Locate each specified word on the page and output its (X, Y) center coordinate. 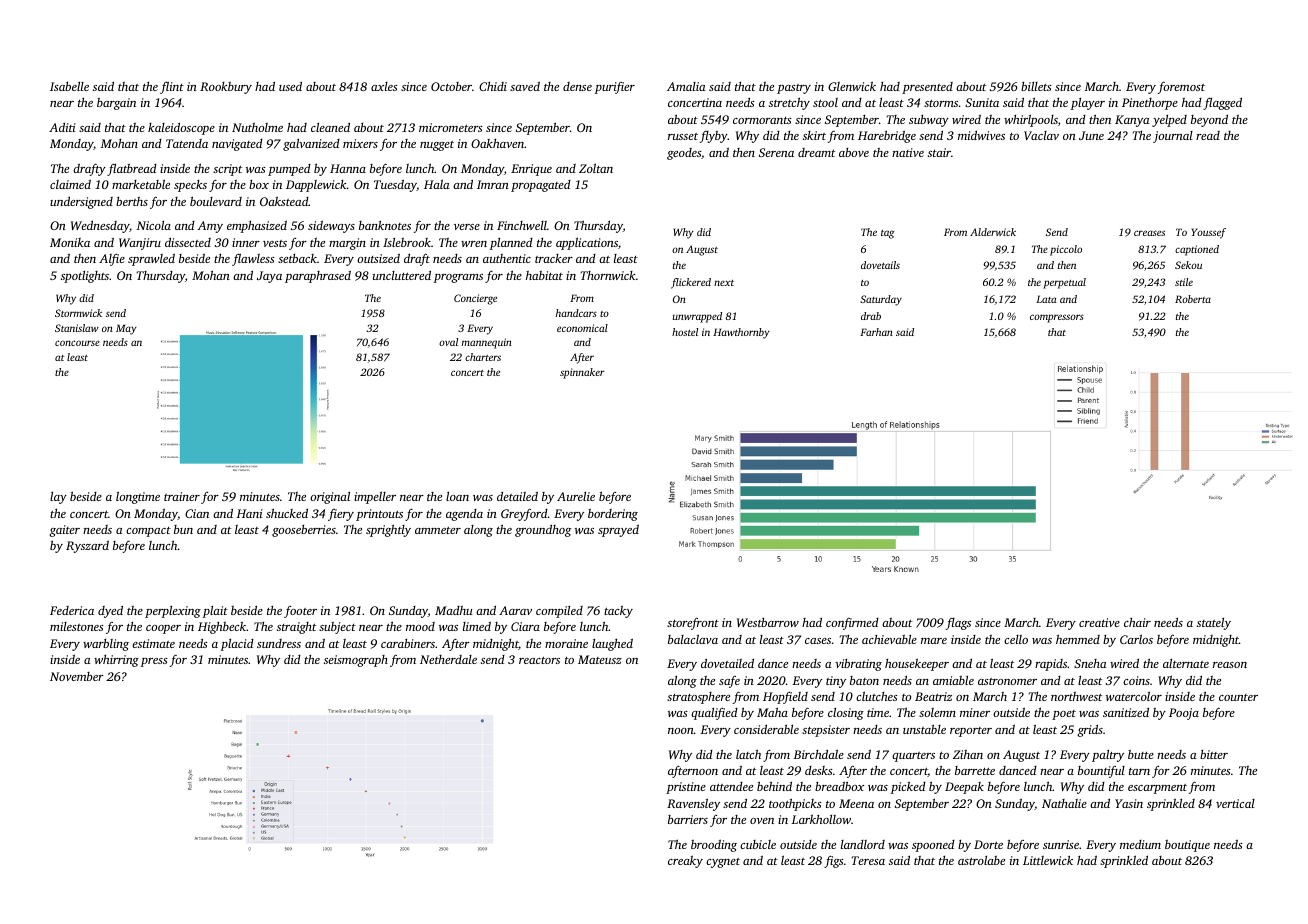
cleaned (330, 127)
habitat (544, 275)
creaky (685, 861)
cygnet (723, 863)
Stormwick (78, 313)
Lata (1046, 299)
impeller (375, 497)
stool (825, 102)
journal (1173, 137)
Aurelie (576, 496)
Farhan (876, 332)
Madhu (454, 610)
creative (1099, 622)
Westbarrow (768, 622)
